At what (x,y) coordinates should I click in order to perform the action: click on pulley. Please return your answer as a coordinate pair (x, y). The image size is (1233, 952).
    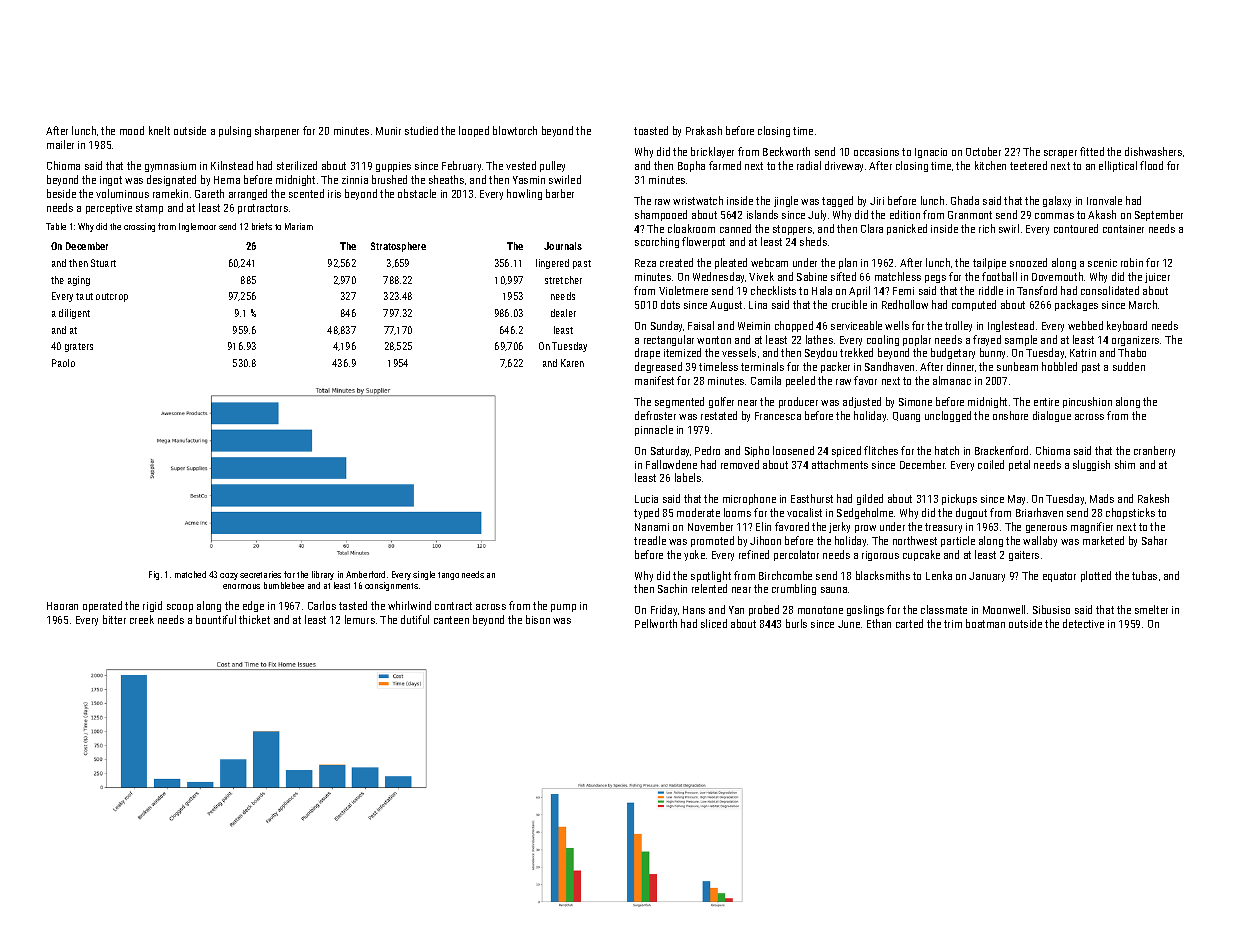
    Looking at the image, I should click on (552, 166).
